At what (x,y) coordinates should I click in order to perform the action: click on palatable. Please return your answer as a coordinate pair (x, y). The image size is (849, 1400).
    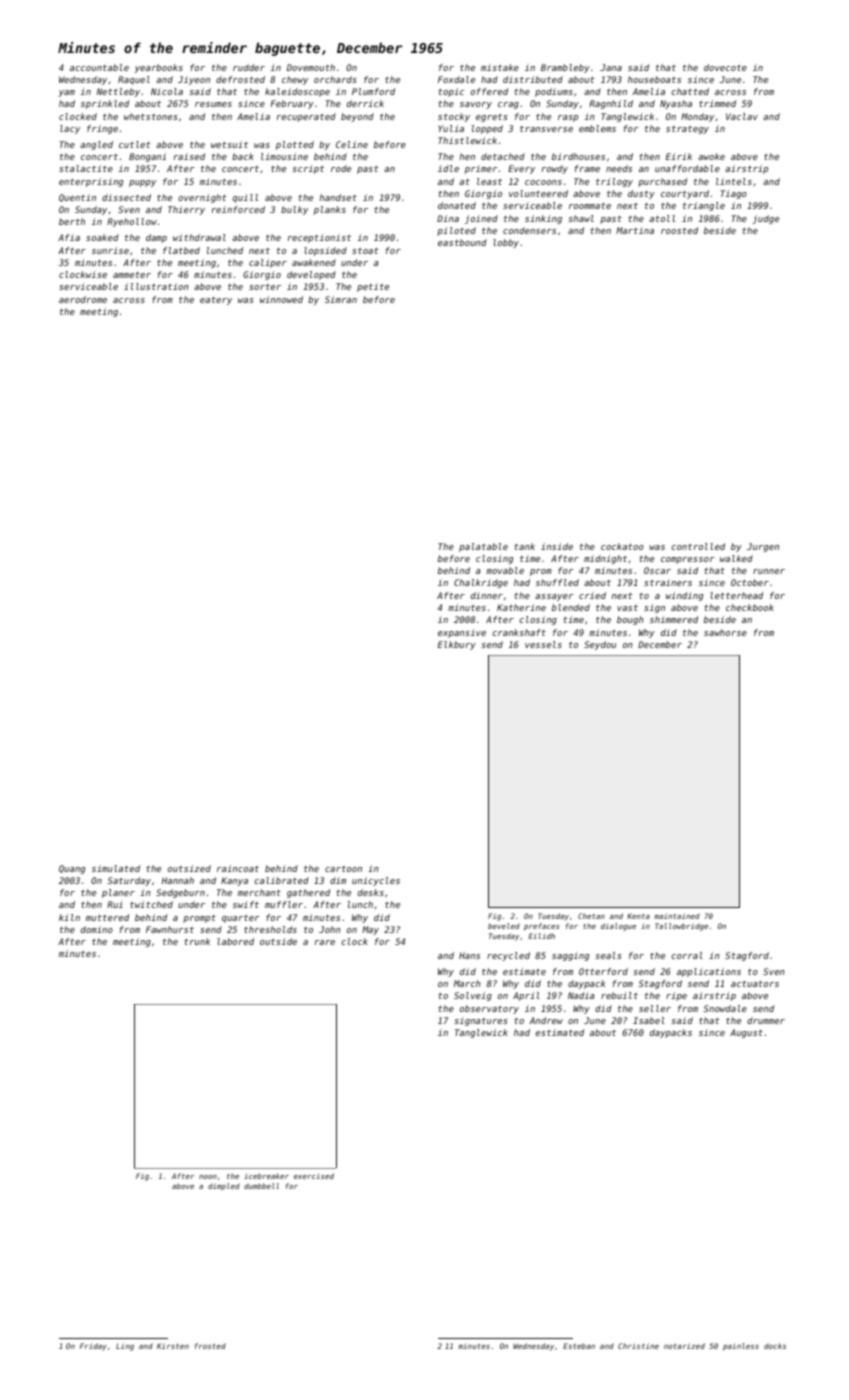
    Looking at the image, I should click on (483, 547).
